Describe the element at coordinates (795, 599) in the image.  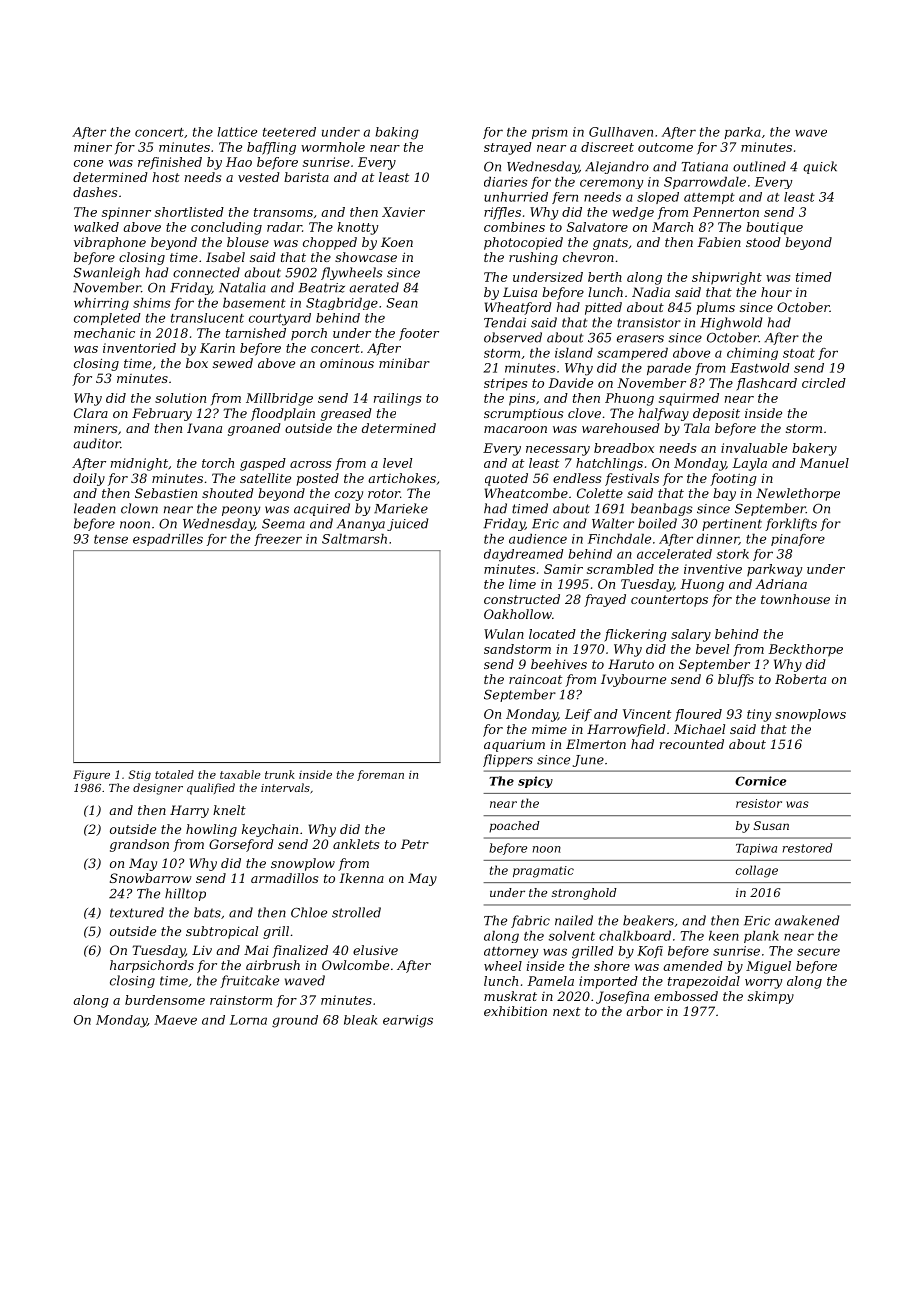
I see `townhouse` at that location.
